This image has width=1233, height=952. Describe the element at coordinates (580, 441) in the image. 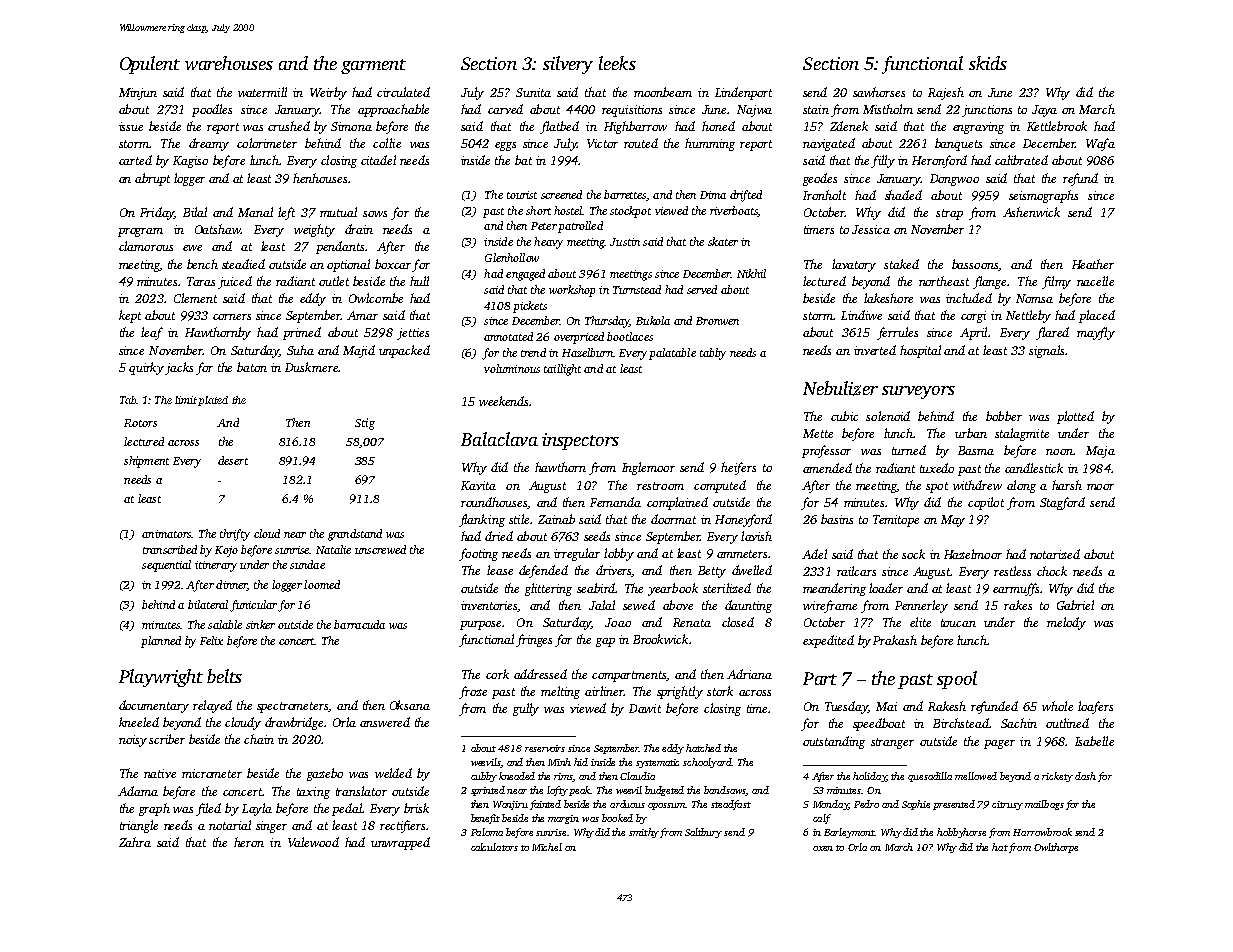

I see `inspectors` at that location.
